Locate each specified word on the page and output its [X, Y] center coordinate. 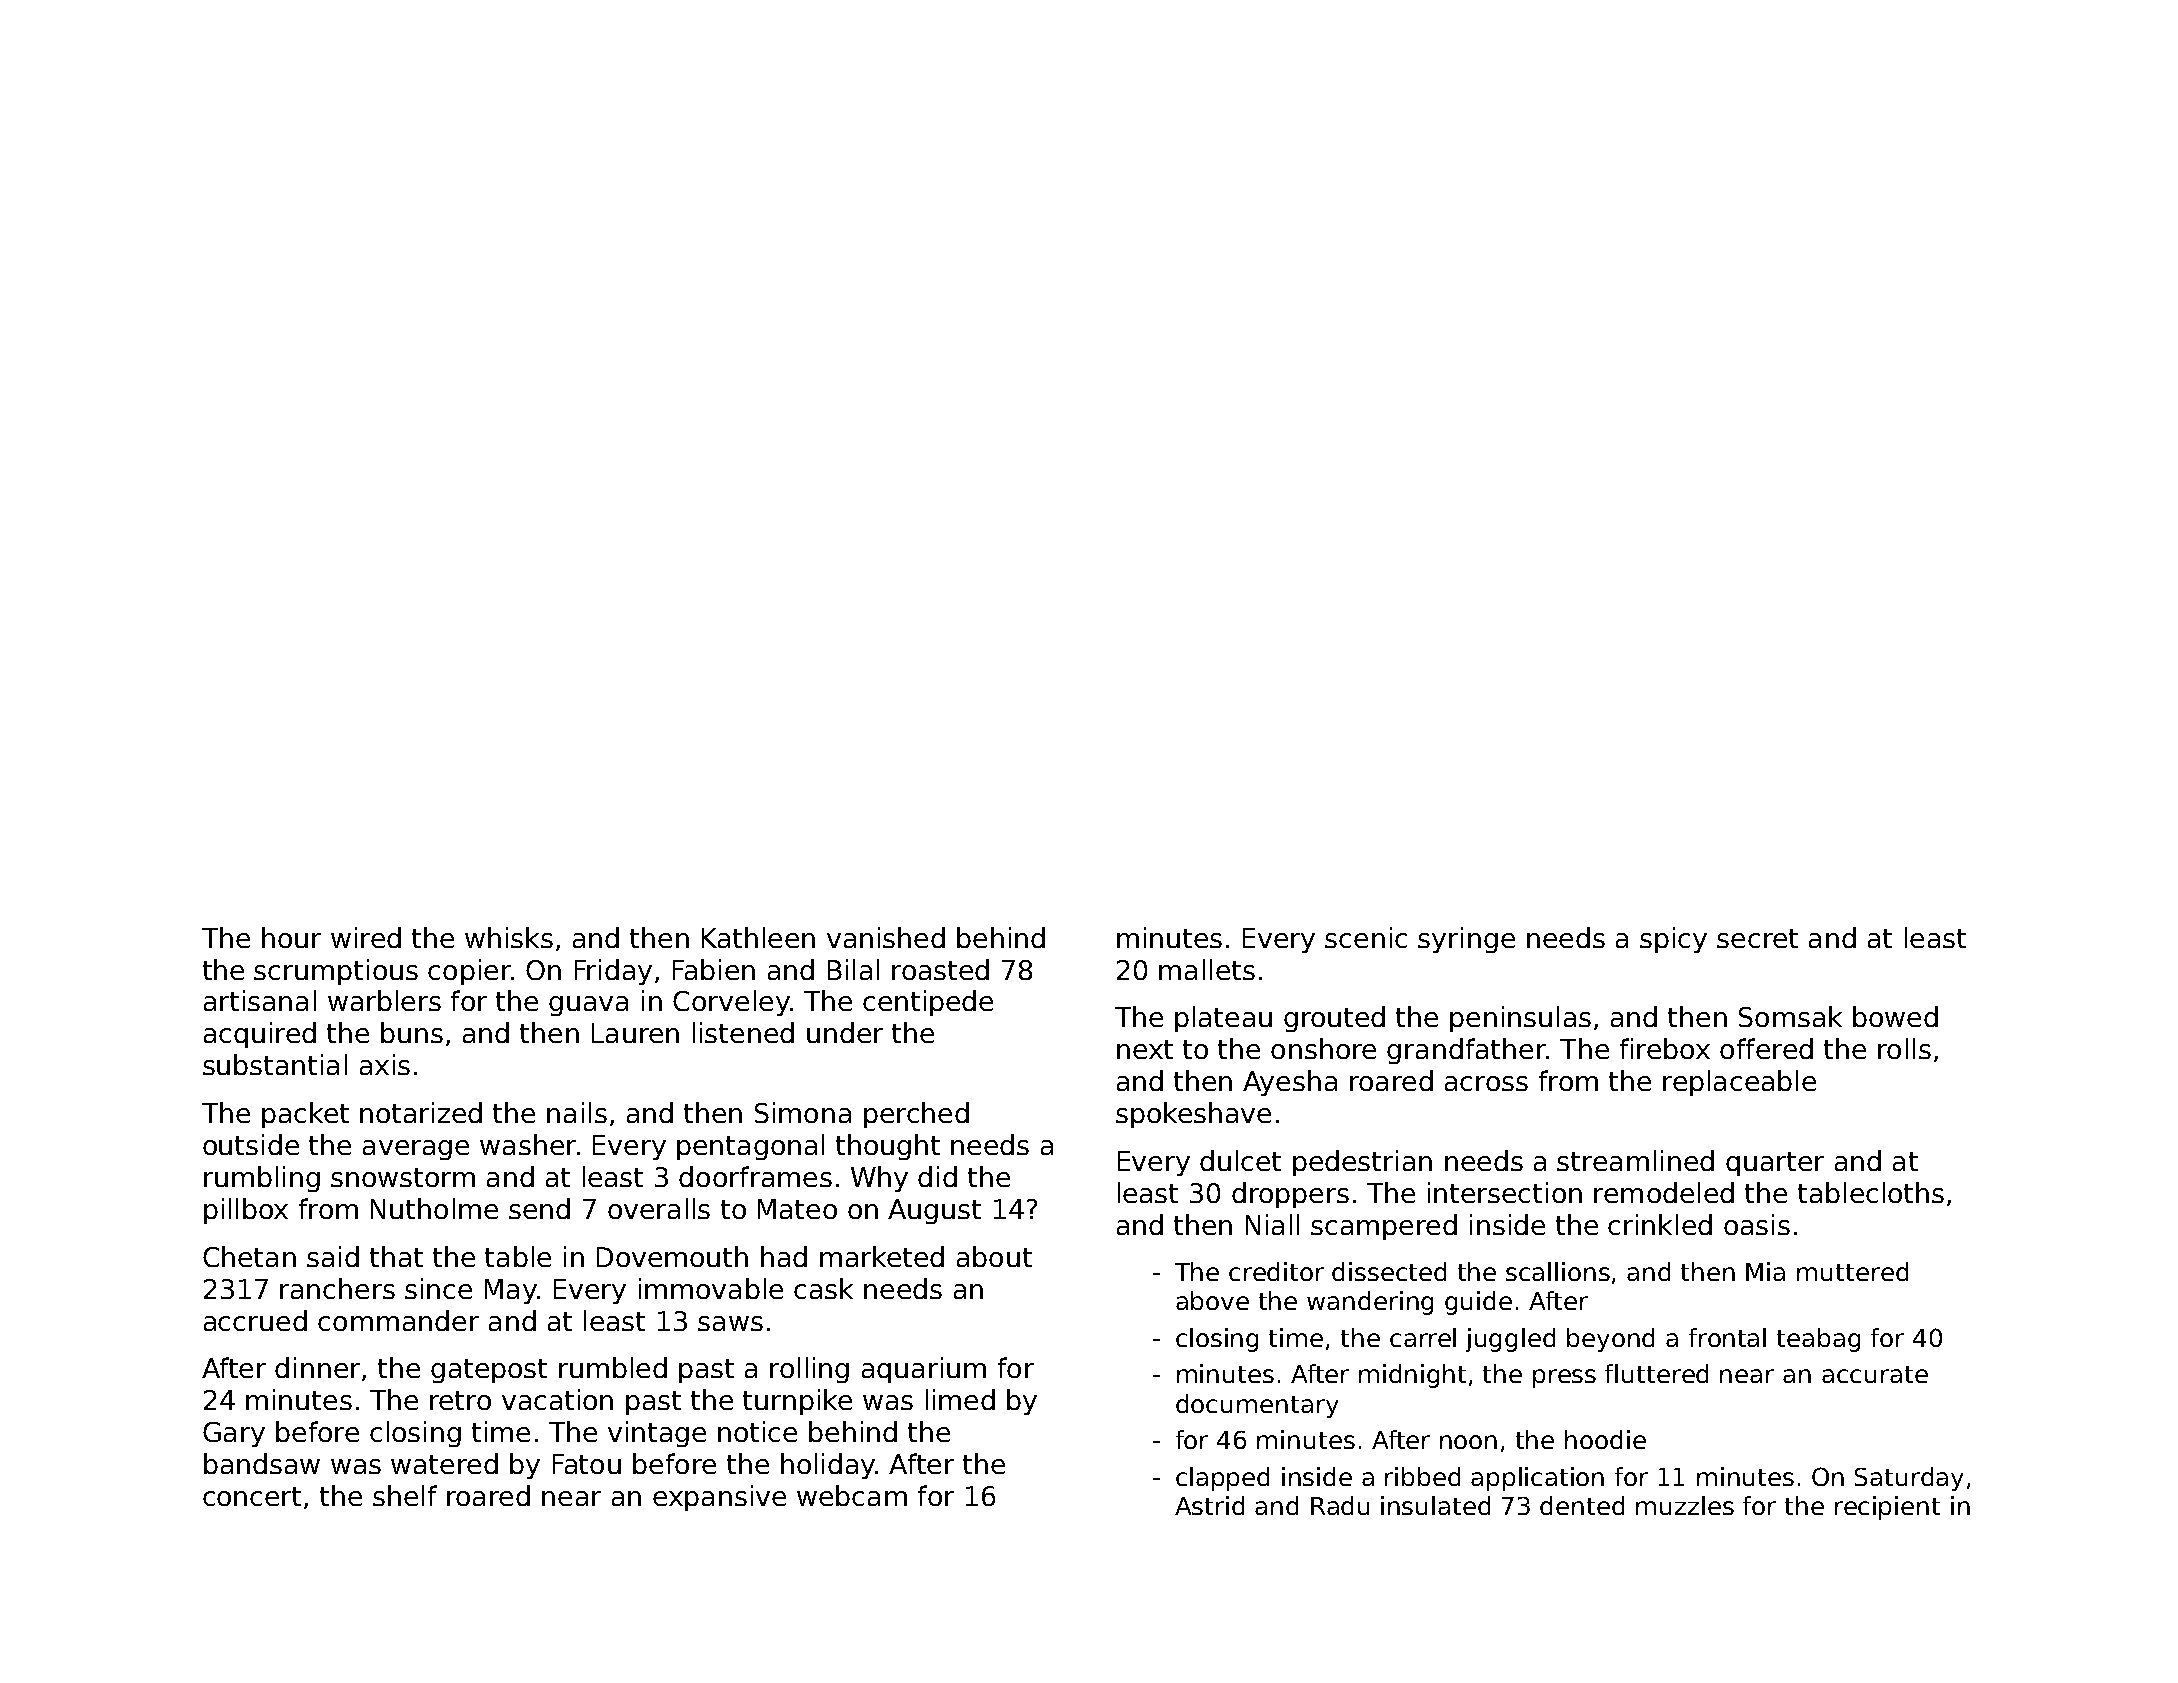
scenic [1366, 937]
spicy [1673, 940]
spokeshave [1193, 1115]
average [416, 1150]
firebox [1665, 1048]
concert [252, 1496]
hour [291, 937]
